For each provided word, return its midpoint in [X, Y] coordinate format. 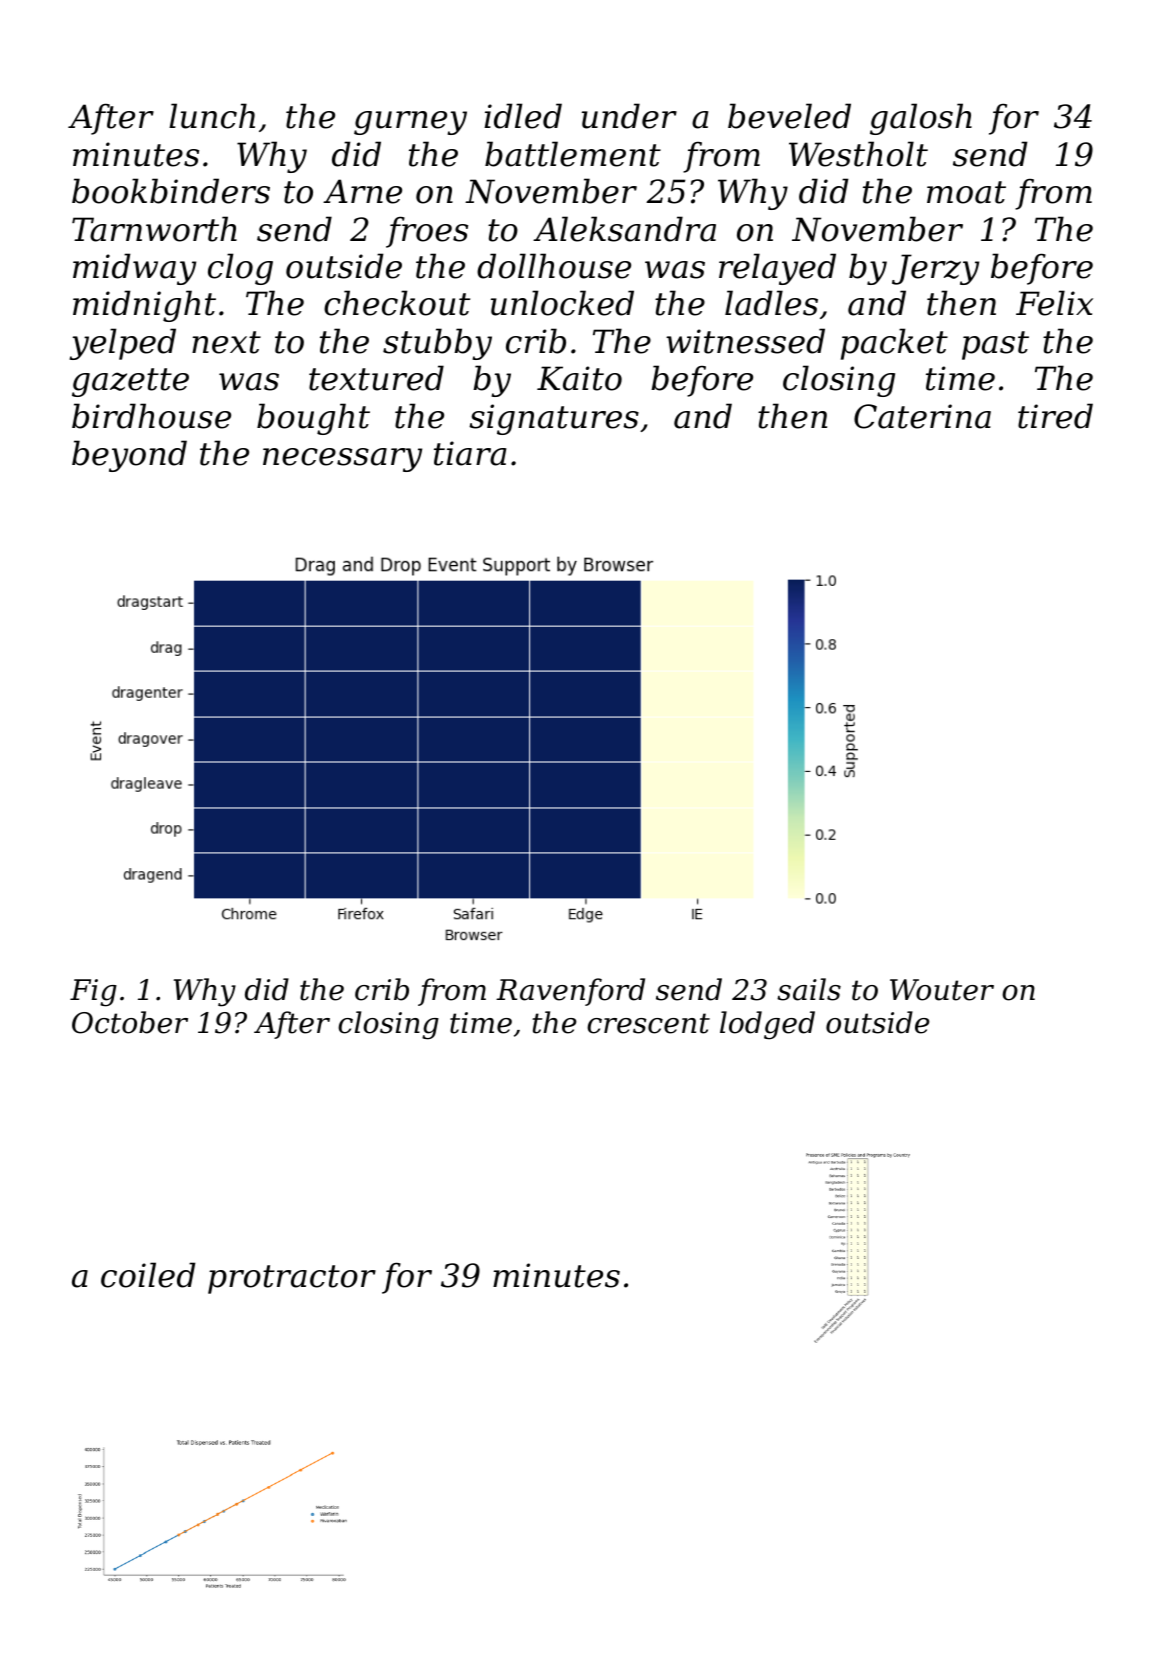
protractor [292, 1279]
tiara [470, 453]
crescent [648, 1023]
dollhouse [554, 266]
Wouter [942, 990]
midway [134, 269]
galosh [921, 119]
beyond [129, 456]
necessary [342, 460]
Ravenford [570, 992]
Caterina [922, 416]
